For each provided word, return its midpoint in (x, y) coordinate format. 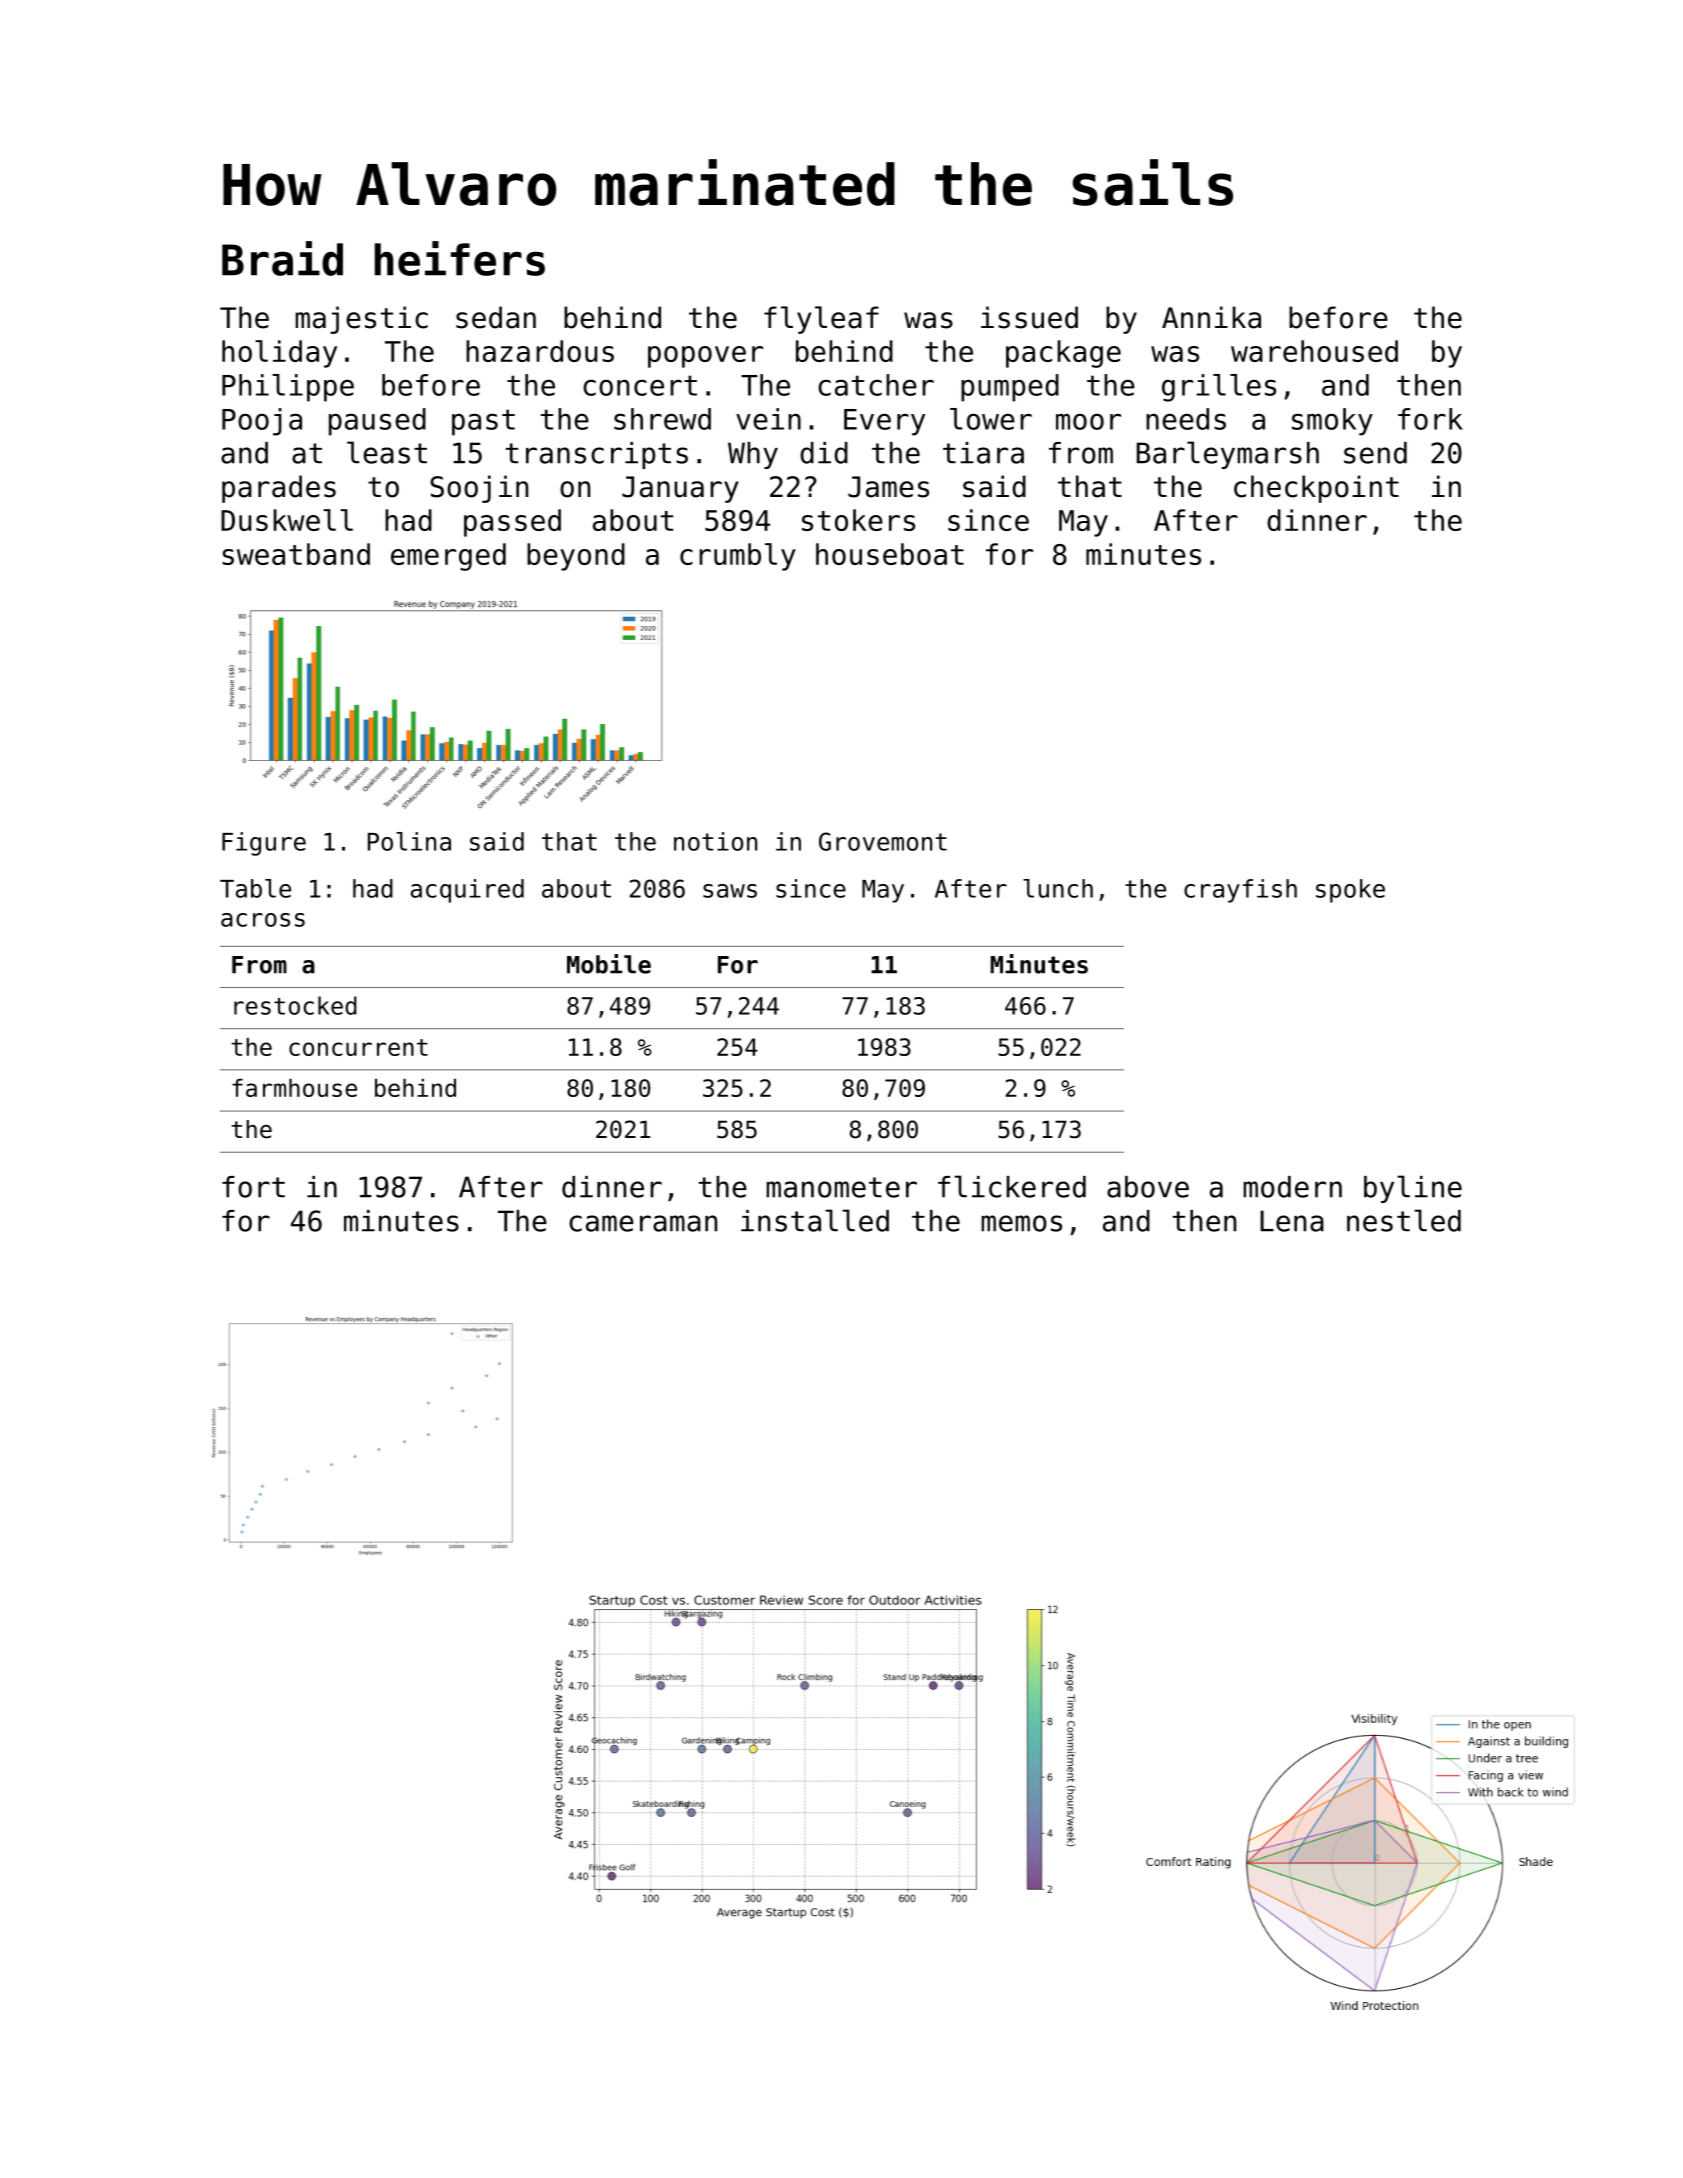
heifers (460, 258)
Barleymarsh (1228, 455)
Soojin (479, 489)
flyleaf (821, 320)
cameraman (643, 1223)
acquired (467, 891)
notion (715, 841)
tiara (983, 453)
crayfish (1240, 891)
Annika (1211, 317)
